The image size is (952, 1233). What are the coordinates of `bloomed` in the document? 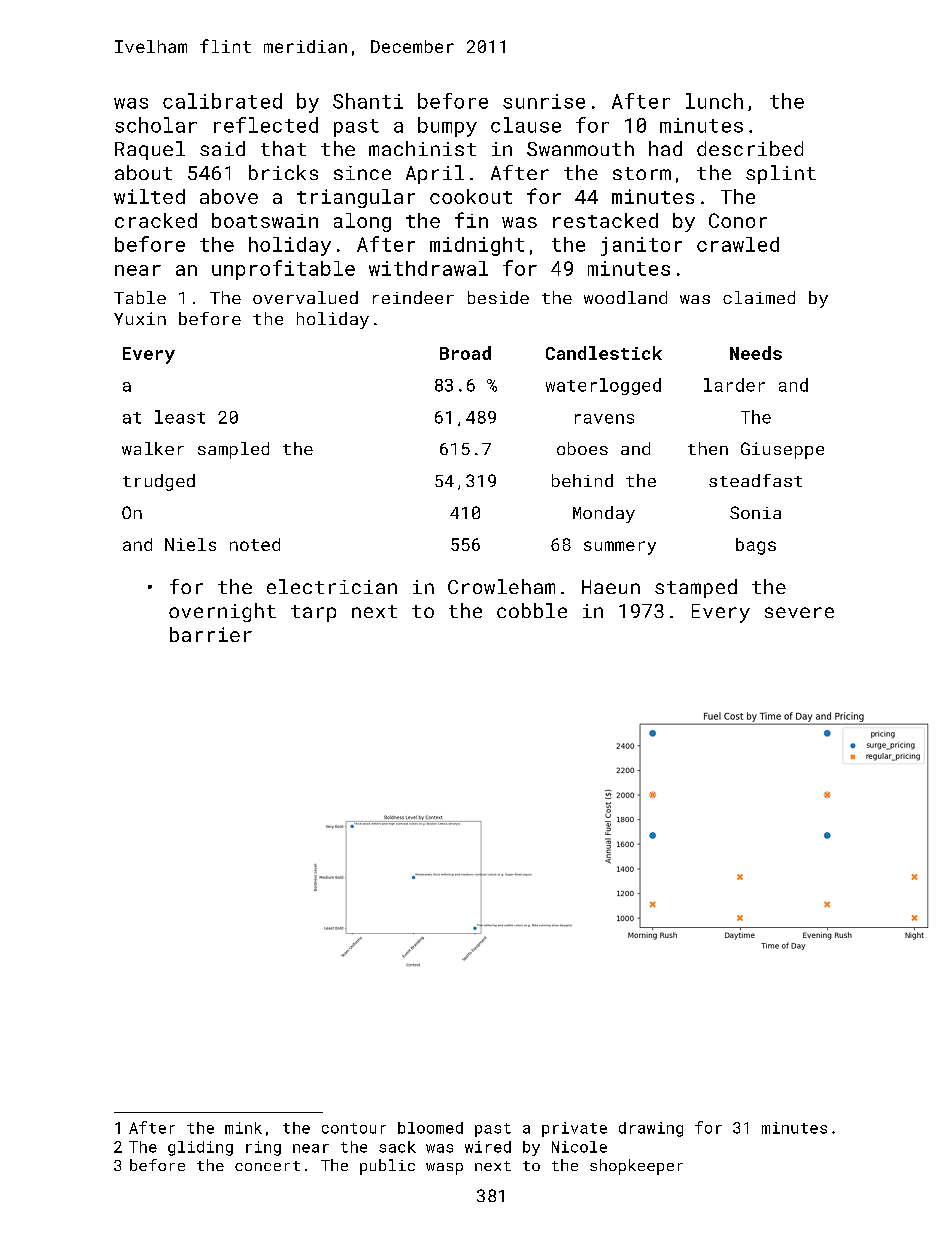 It's located at (430, 1128).
